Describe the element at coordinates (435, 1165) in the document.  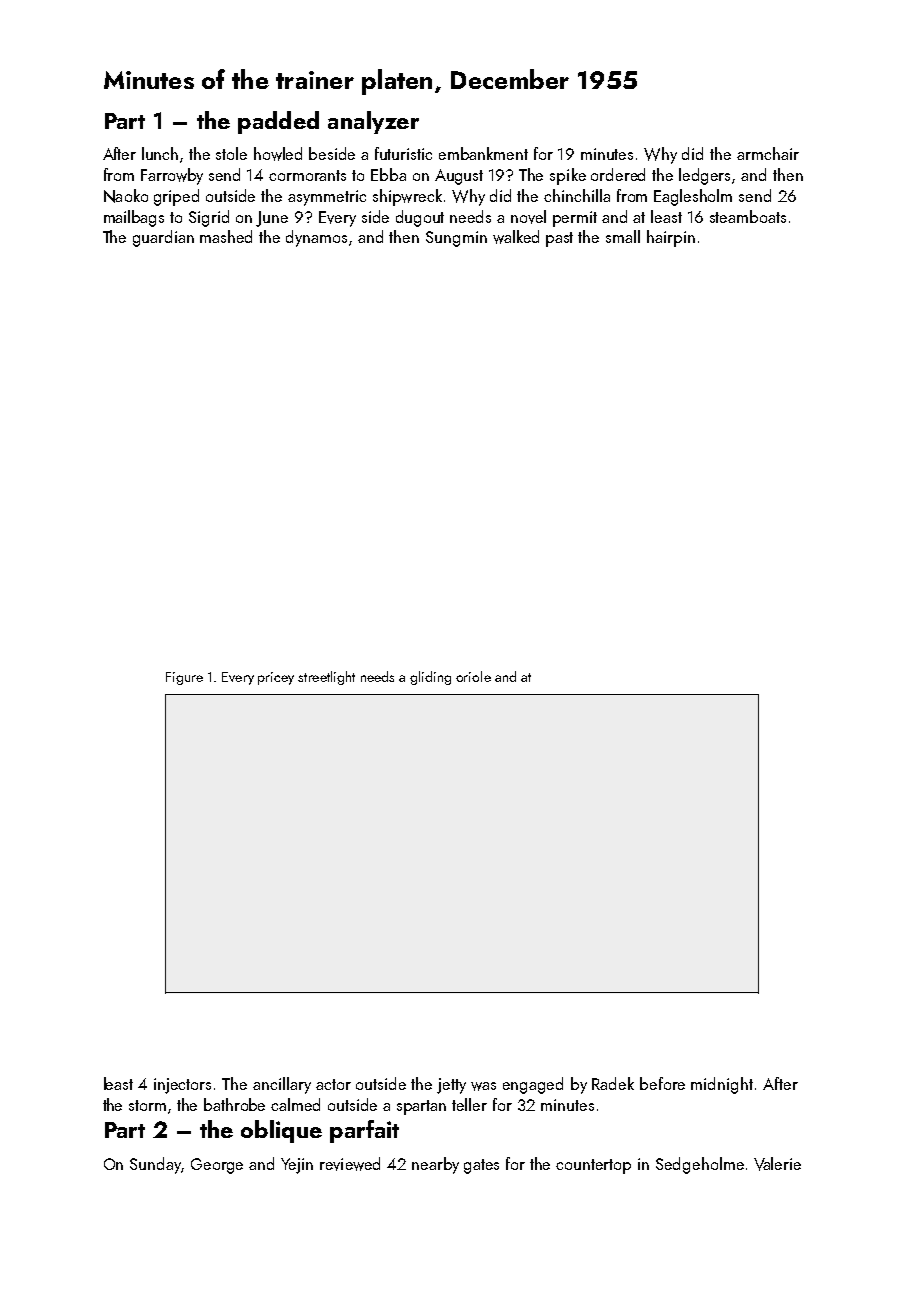
I see `nearby` at that location.
